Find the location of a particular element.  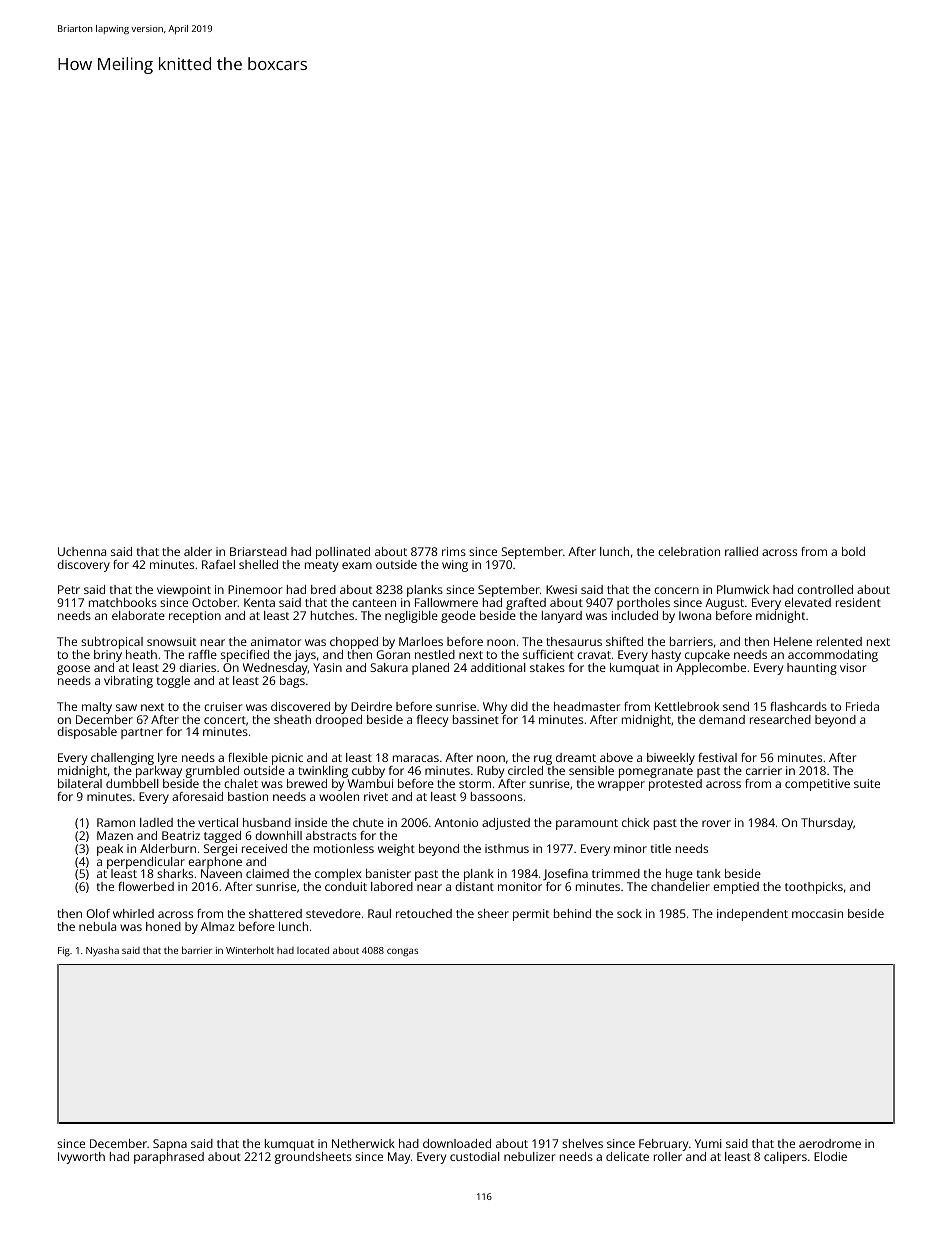

Thursday is located at coordinates (827, 824).
